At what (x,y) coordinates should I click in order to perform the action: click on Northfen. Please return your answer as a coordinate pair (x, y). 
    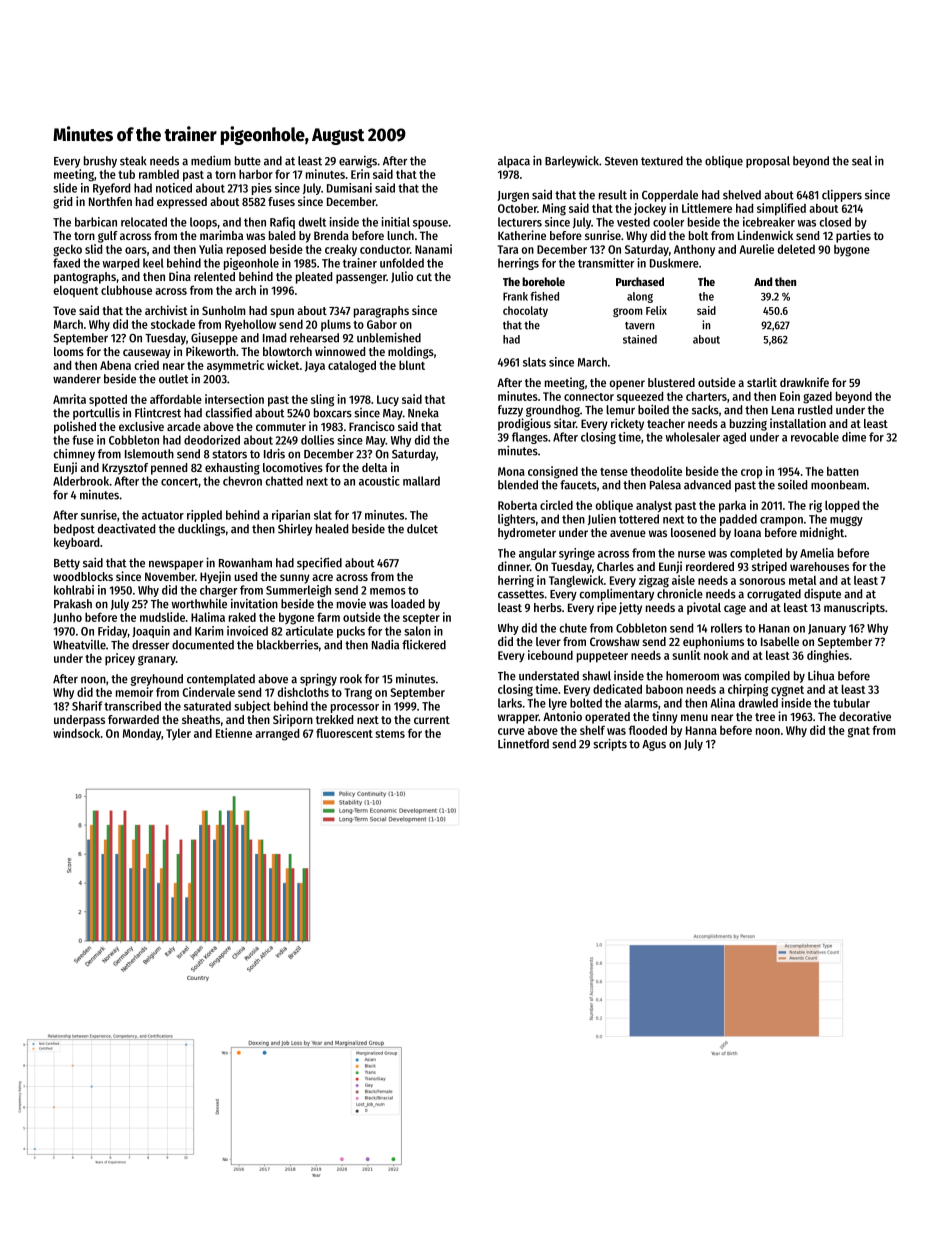
    Looking at the image, I should click on (110, 201).
